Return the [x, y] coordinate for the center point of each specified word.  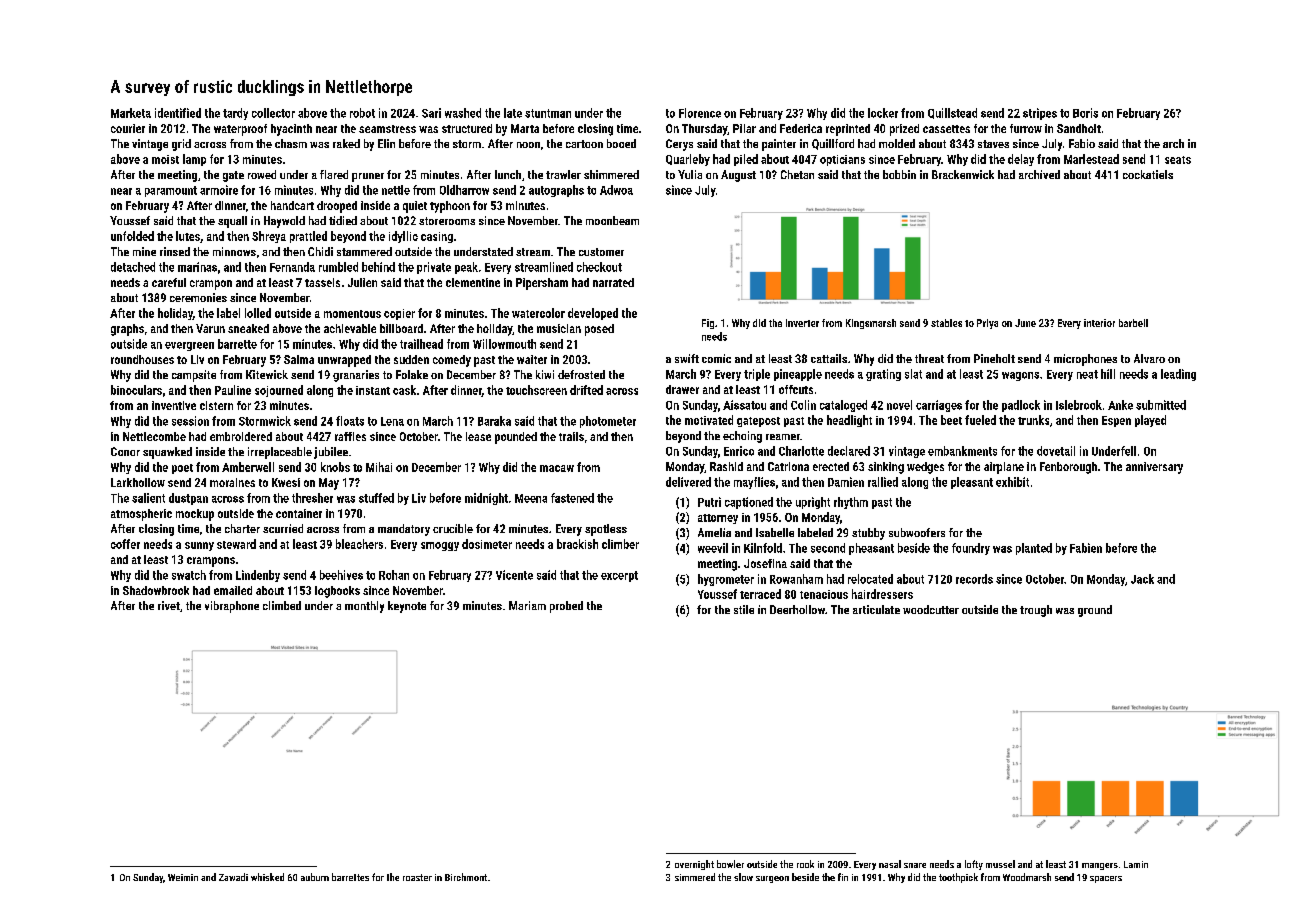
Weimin [183, 877]
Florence [700, 113]
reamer [783, 437]
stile [744, 609]
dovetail [1056, 451]
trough [1036, 611]
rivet [169, 605]
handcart [292, 205]
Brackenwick [963, 174]
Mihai [379, 467]
